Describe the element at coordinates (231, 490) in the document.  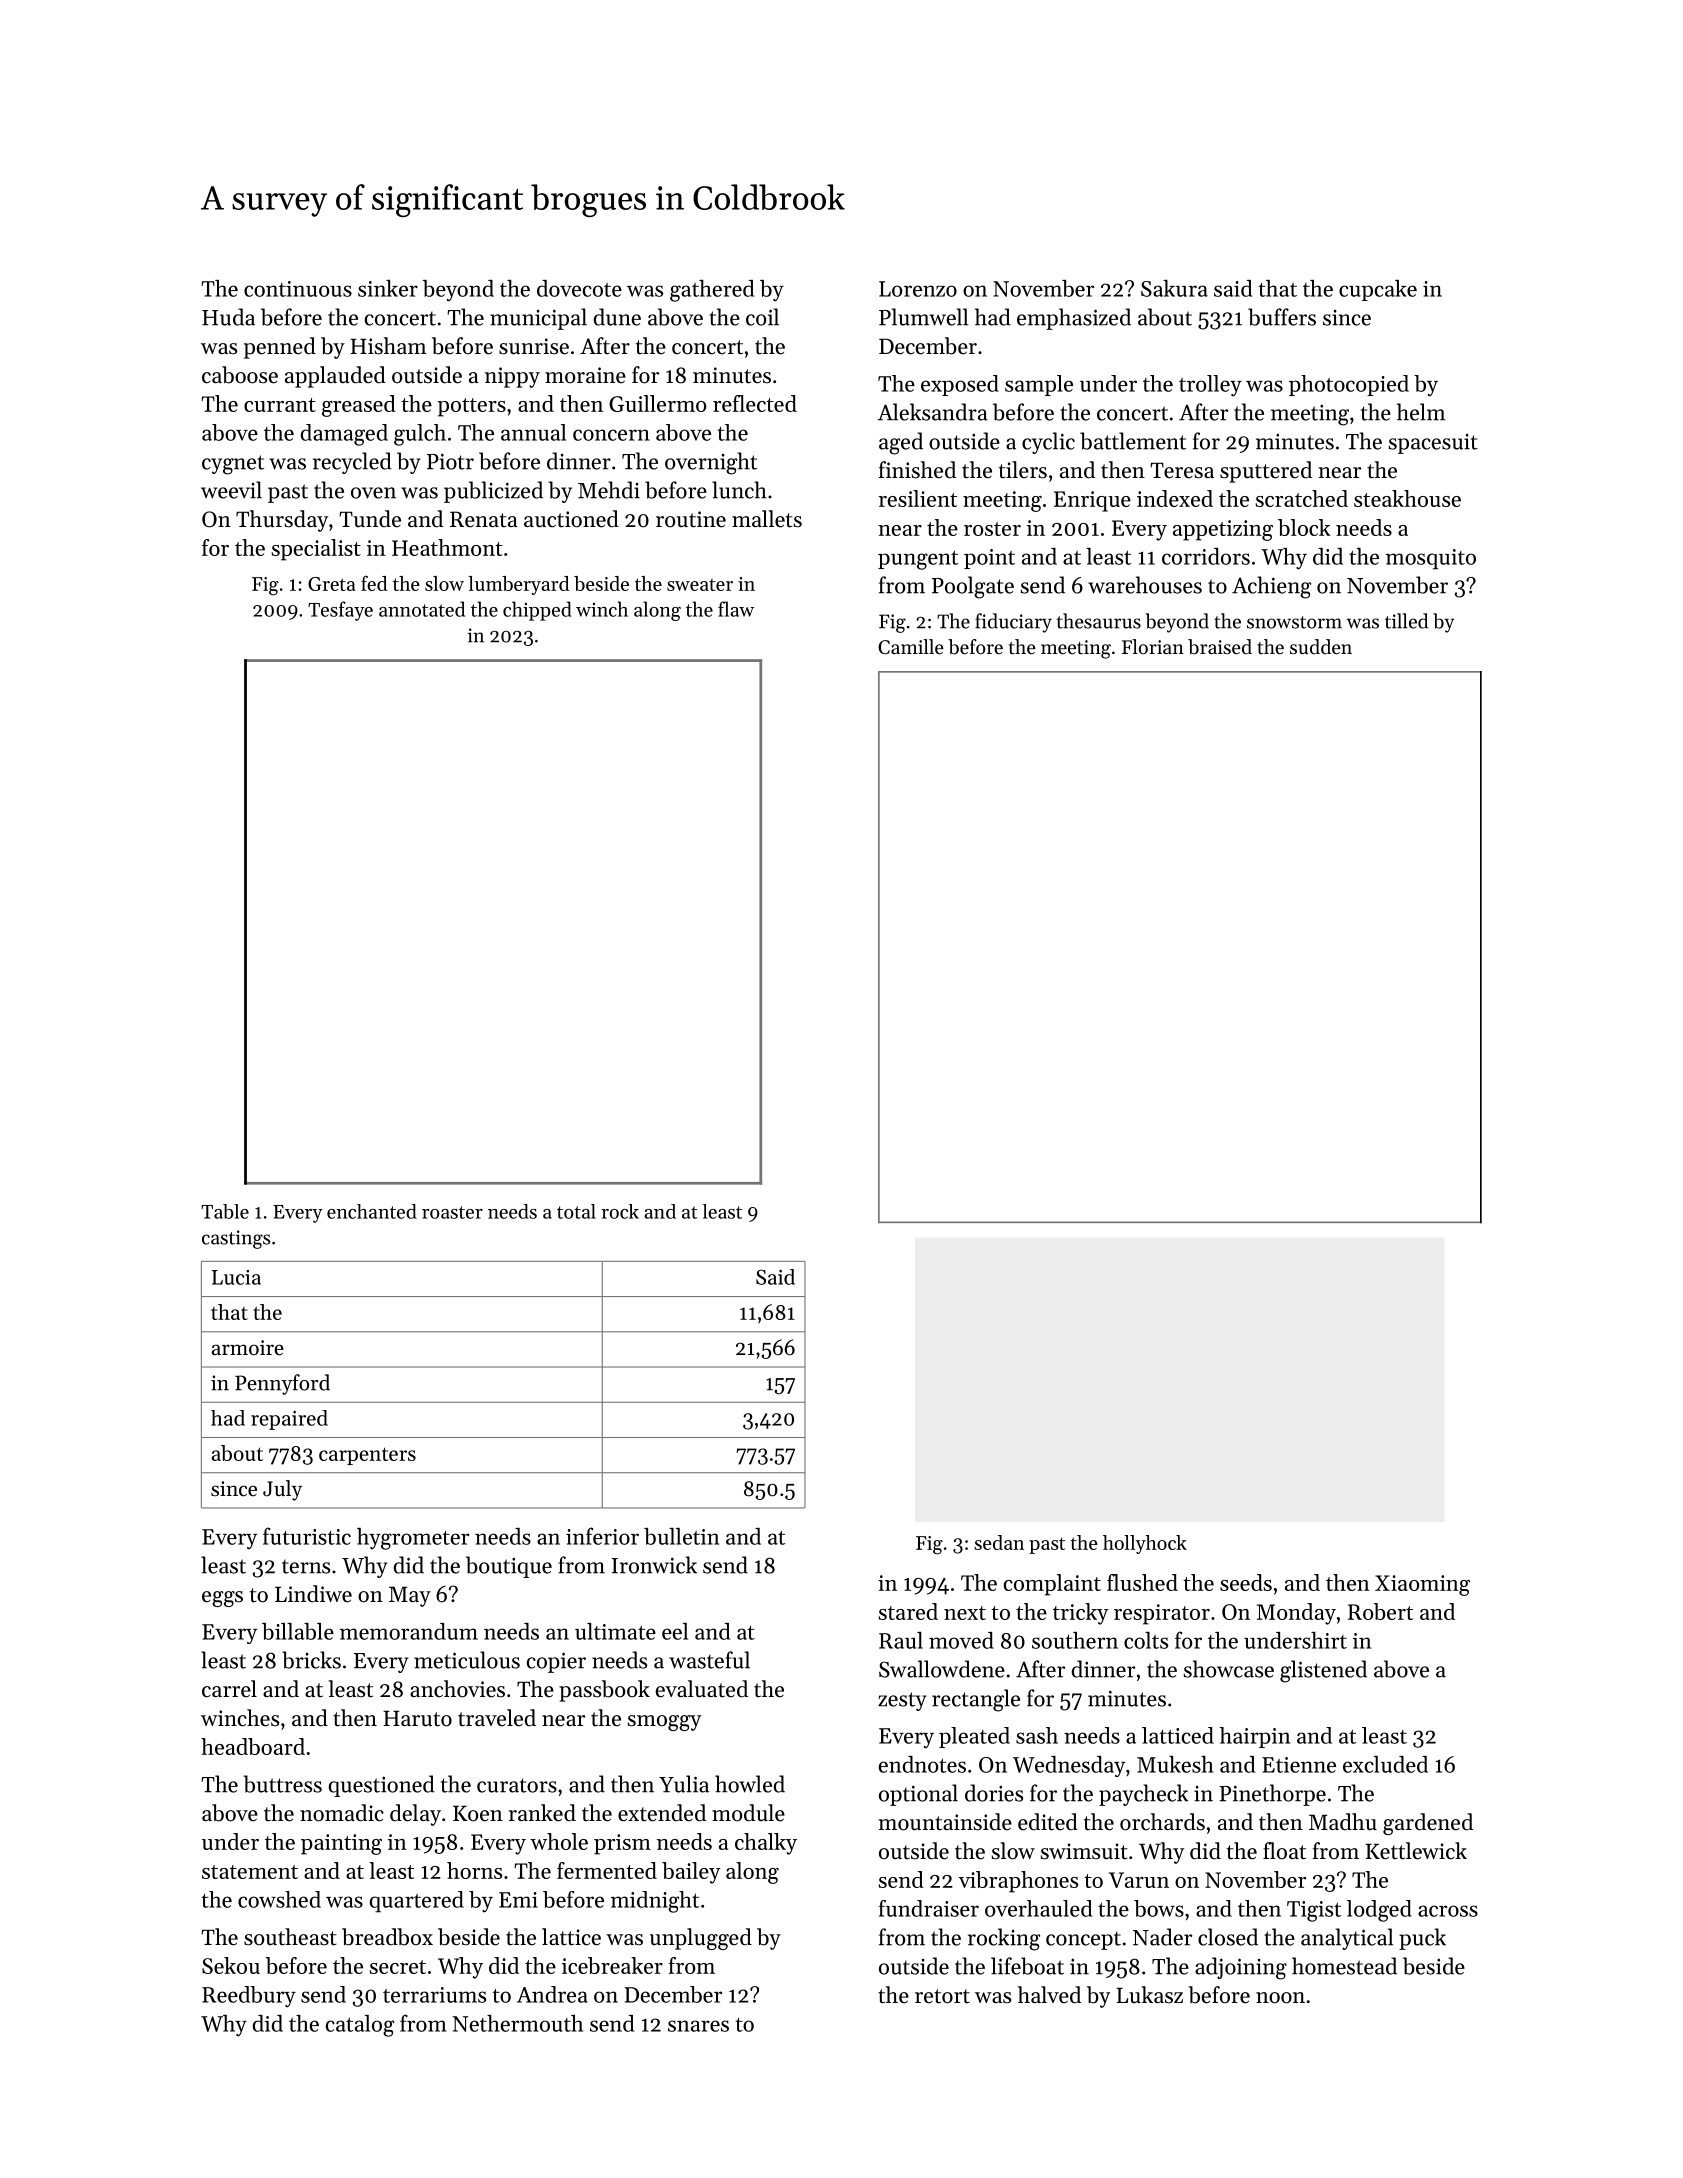
I see `weevil` at that location.
